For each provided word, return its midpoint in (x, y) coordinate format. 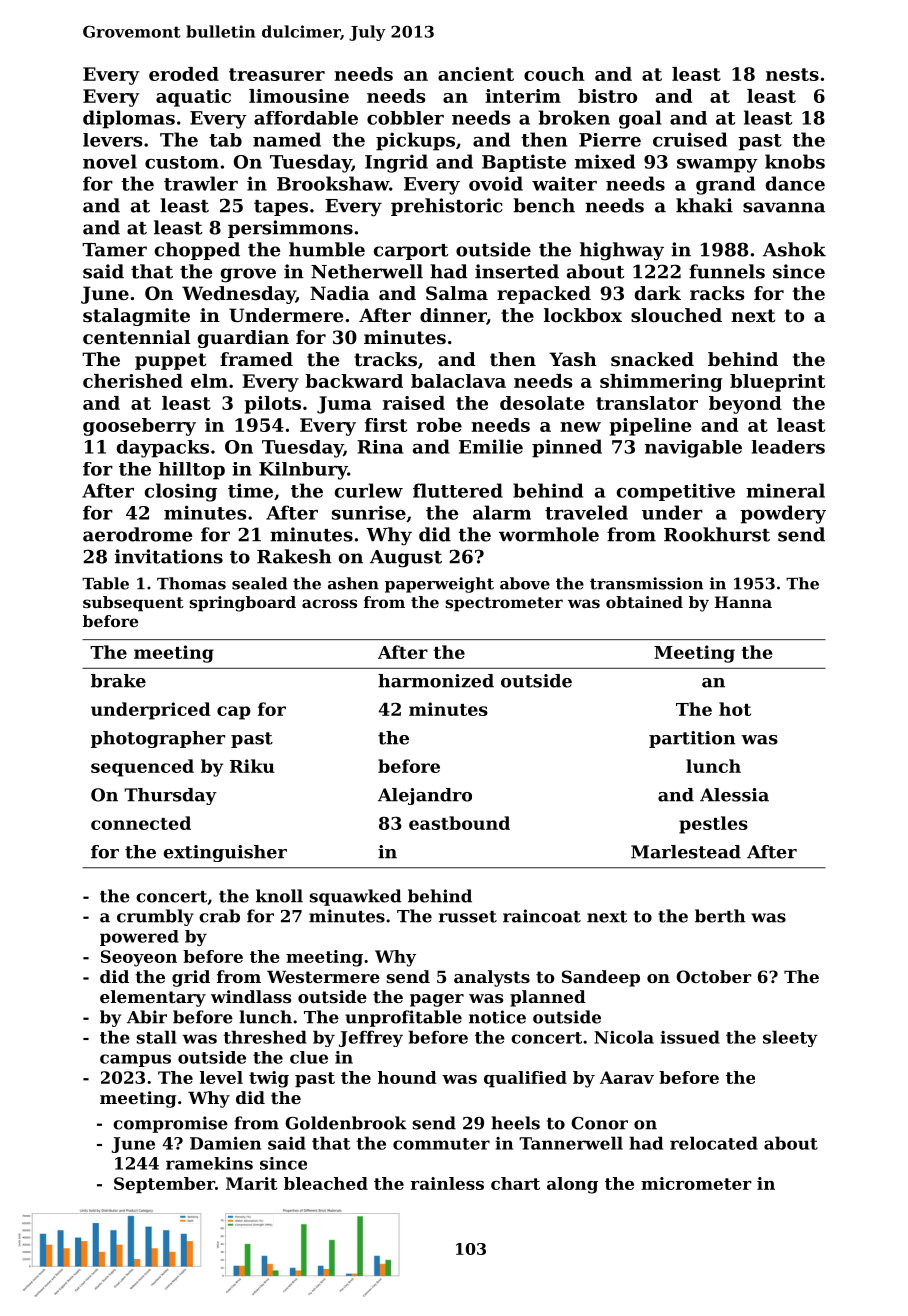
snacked (652, 359)
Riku (252, 766)
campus (135, 1060)
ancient (476, 74)
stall (156, 1037)
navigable (693, 449)
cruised (690, 139)
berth (720, 916)
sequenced (142, 768)
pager (437, 1000)
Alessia (734, 795)
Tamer (114, 250)
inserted (517, 271)
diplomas (129, 119)
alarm (502, 512)
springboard (242, 604)
